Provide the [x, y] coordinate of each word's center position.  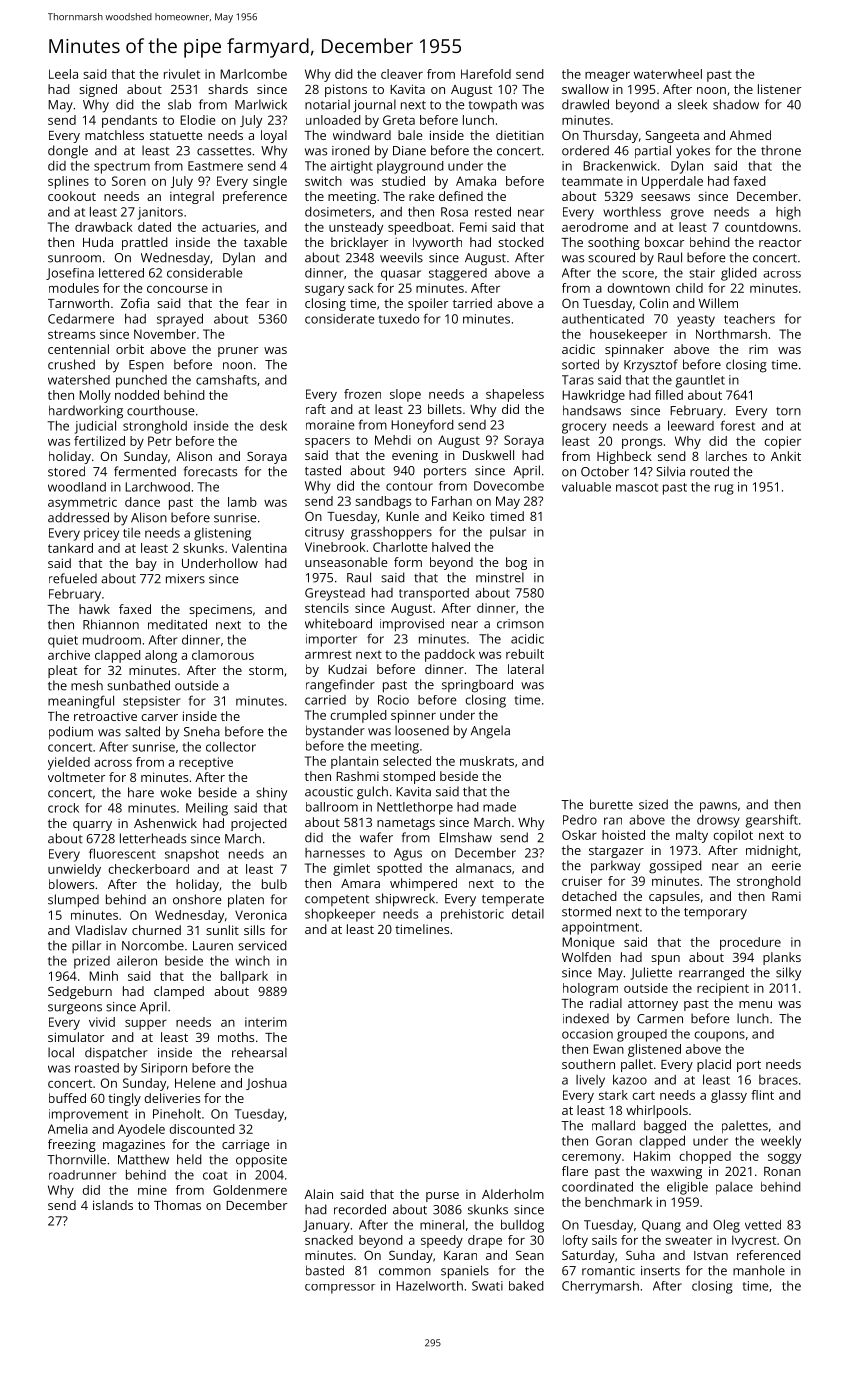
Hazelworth [429, 1286]
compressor [340, 1289]
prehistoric [472, 915]
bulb [274, 884]
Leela [63, 74]
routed [709, 471]
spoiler [428, 304]
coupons [720, 1036]
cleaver [402, 74]
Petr [160, 441]
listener [779, 89]
